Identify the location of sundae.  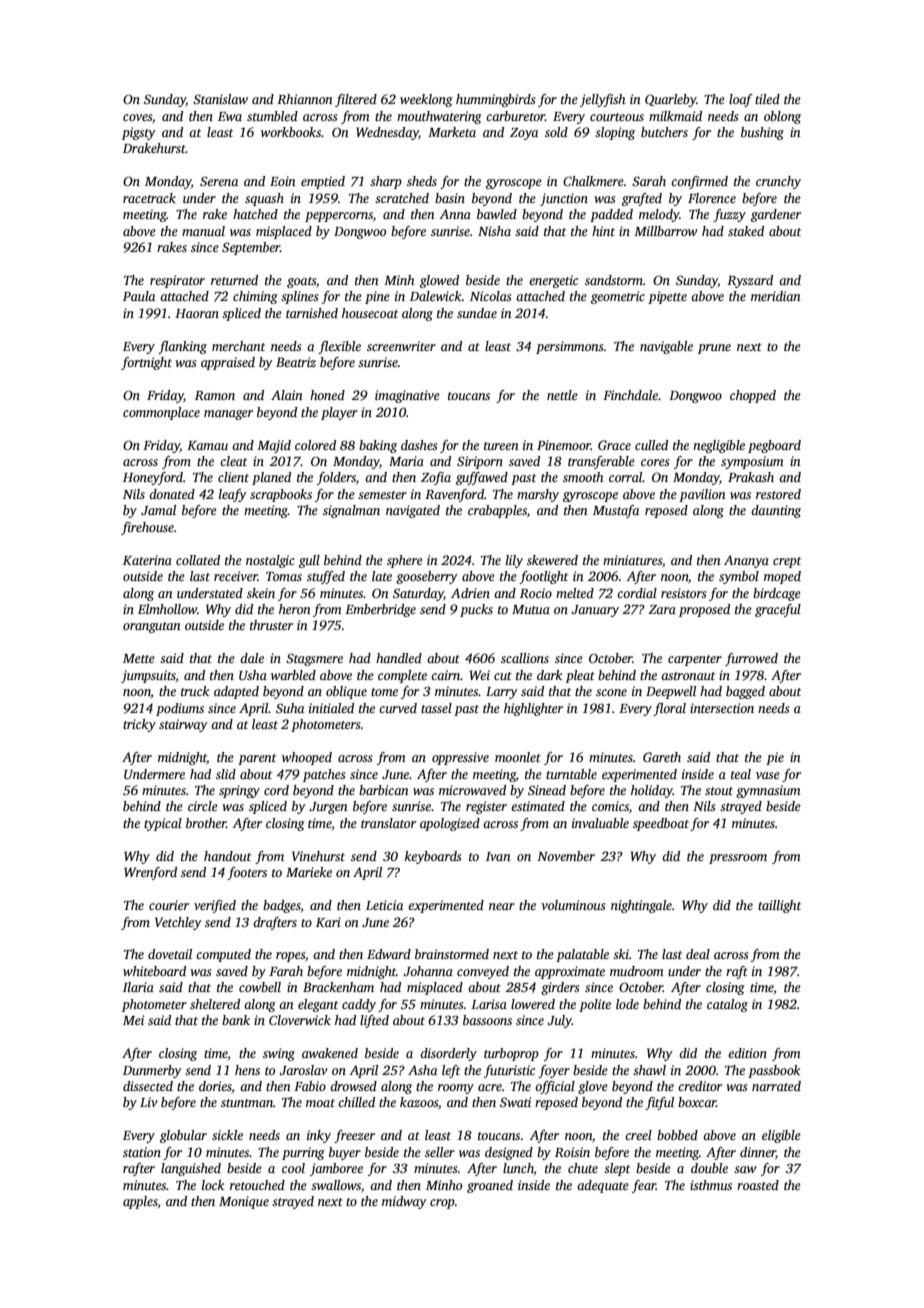
(477, 313).
